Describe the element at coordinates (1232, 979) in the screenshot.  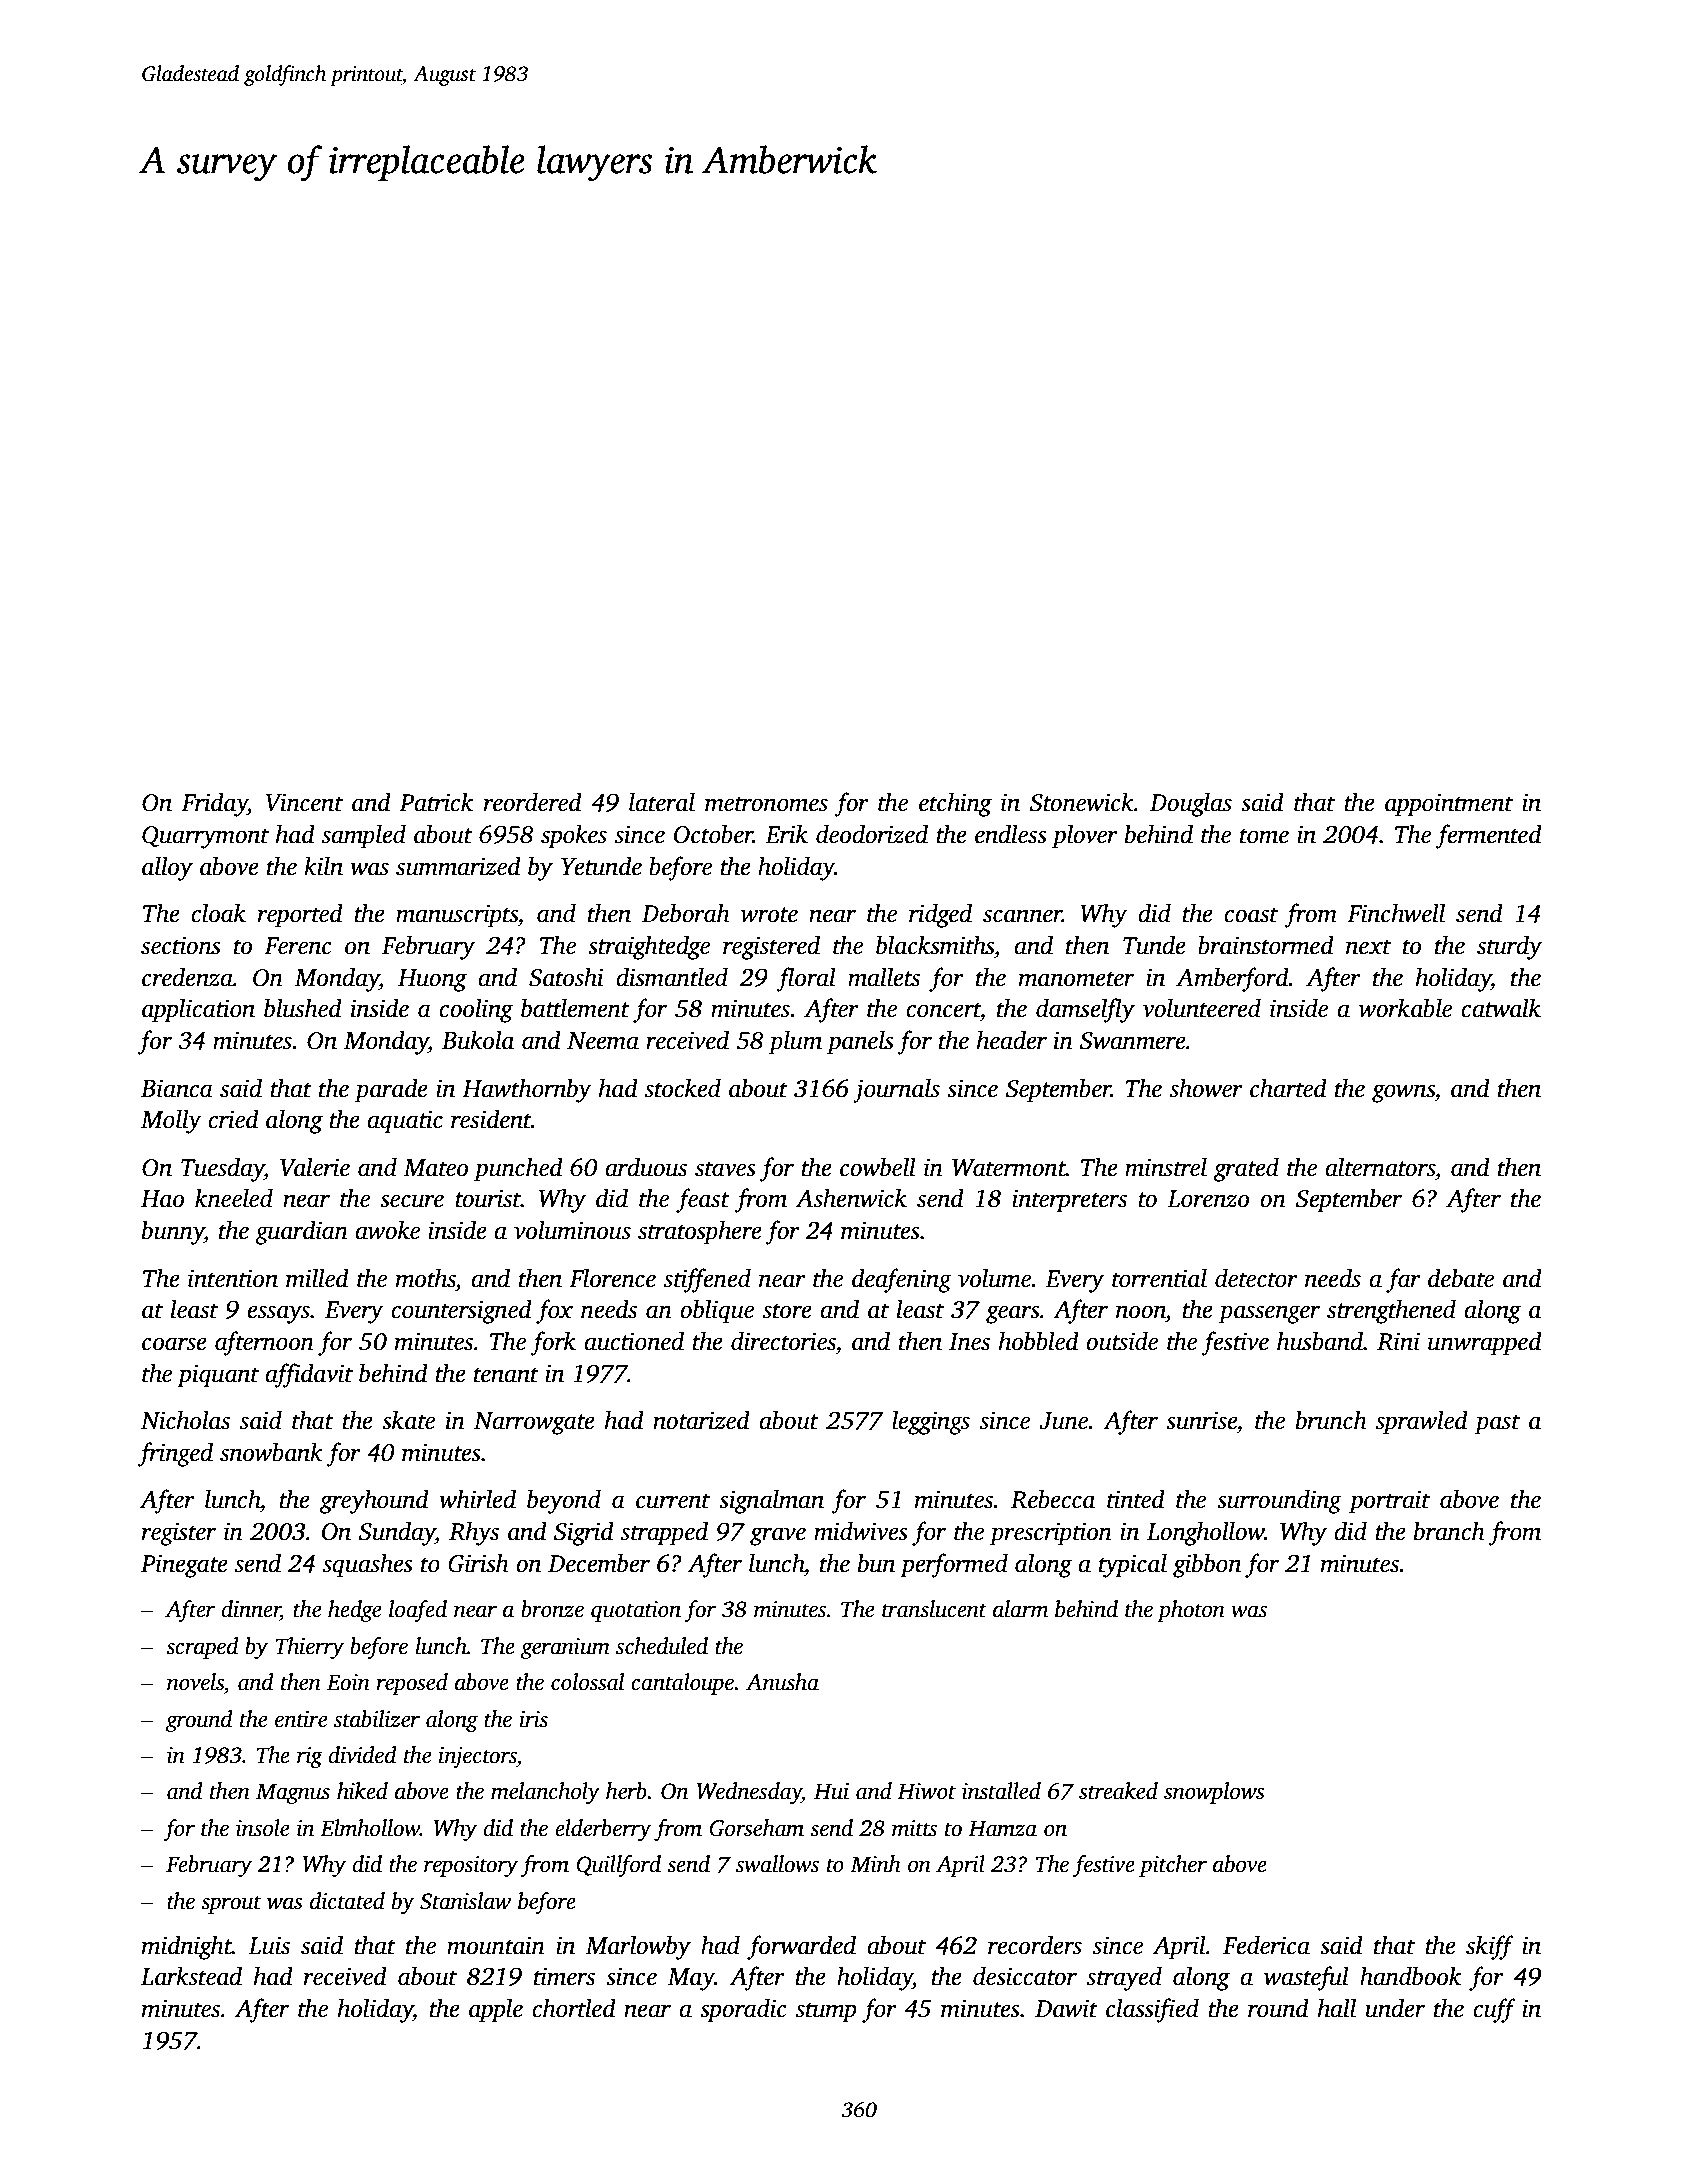
I see `Amberford` at that location.
